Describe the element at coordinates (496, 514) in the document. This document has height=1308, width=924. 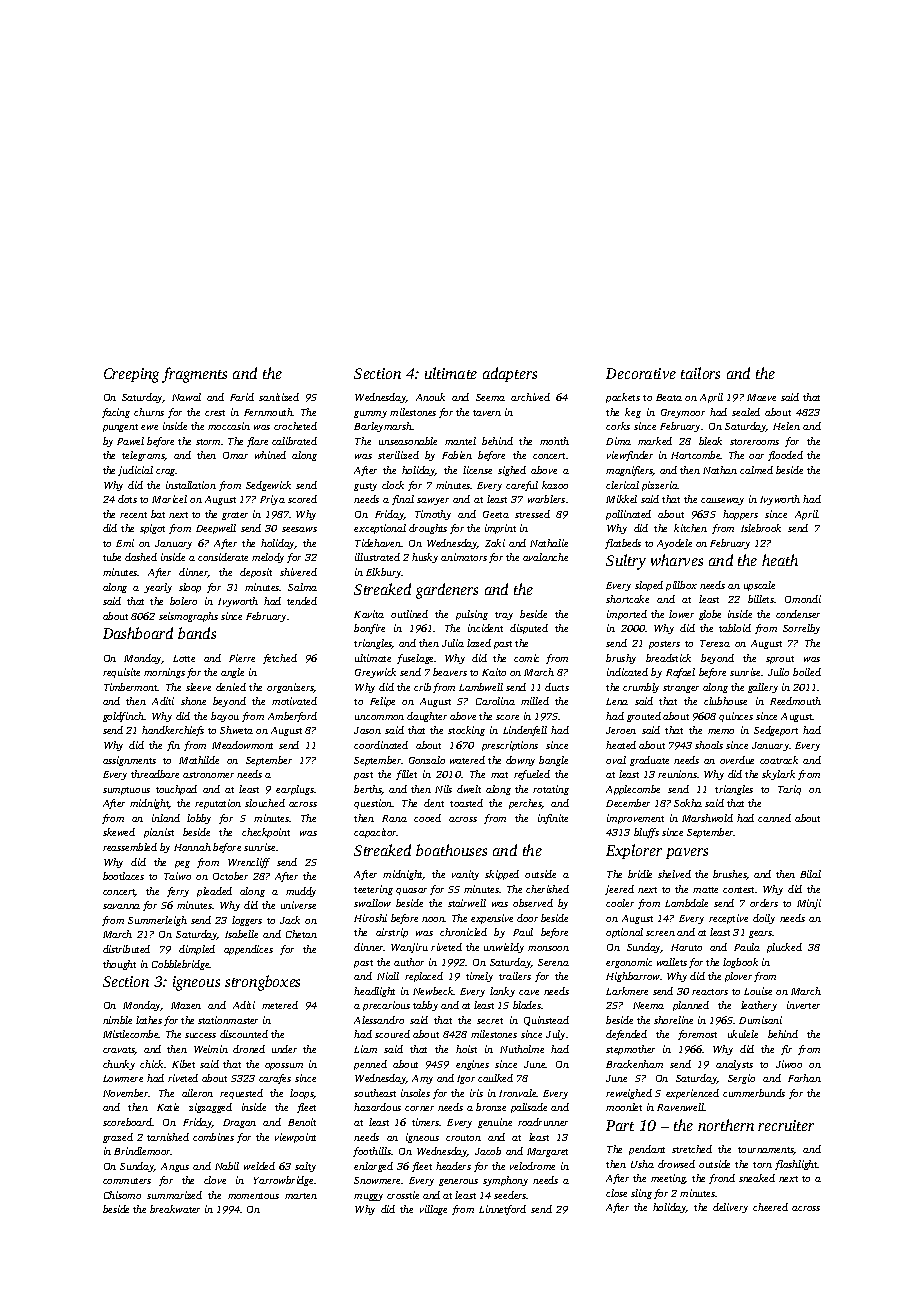
I see `Geeta` at that location.
